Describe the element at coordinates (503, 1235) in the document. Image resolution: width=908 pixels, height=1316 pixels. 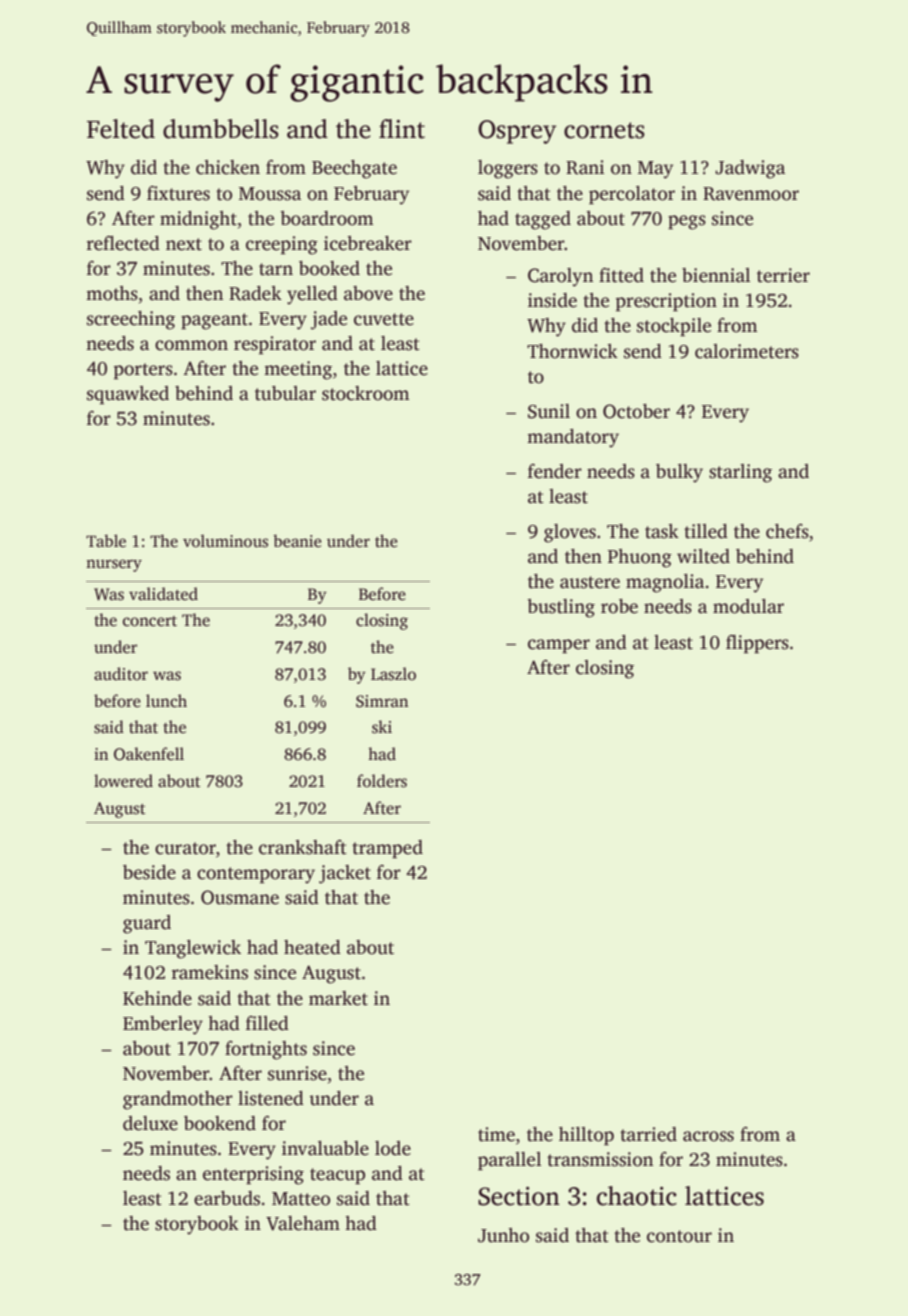
I see `Junho` at that location.
